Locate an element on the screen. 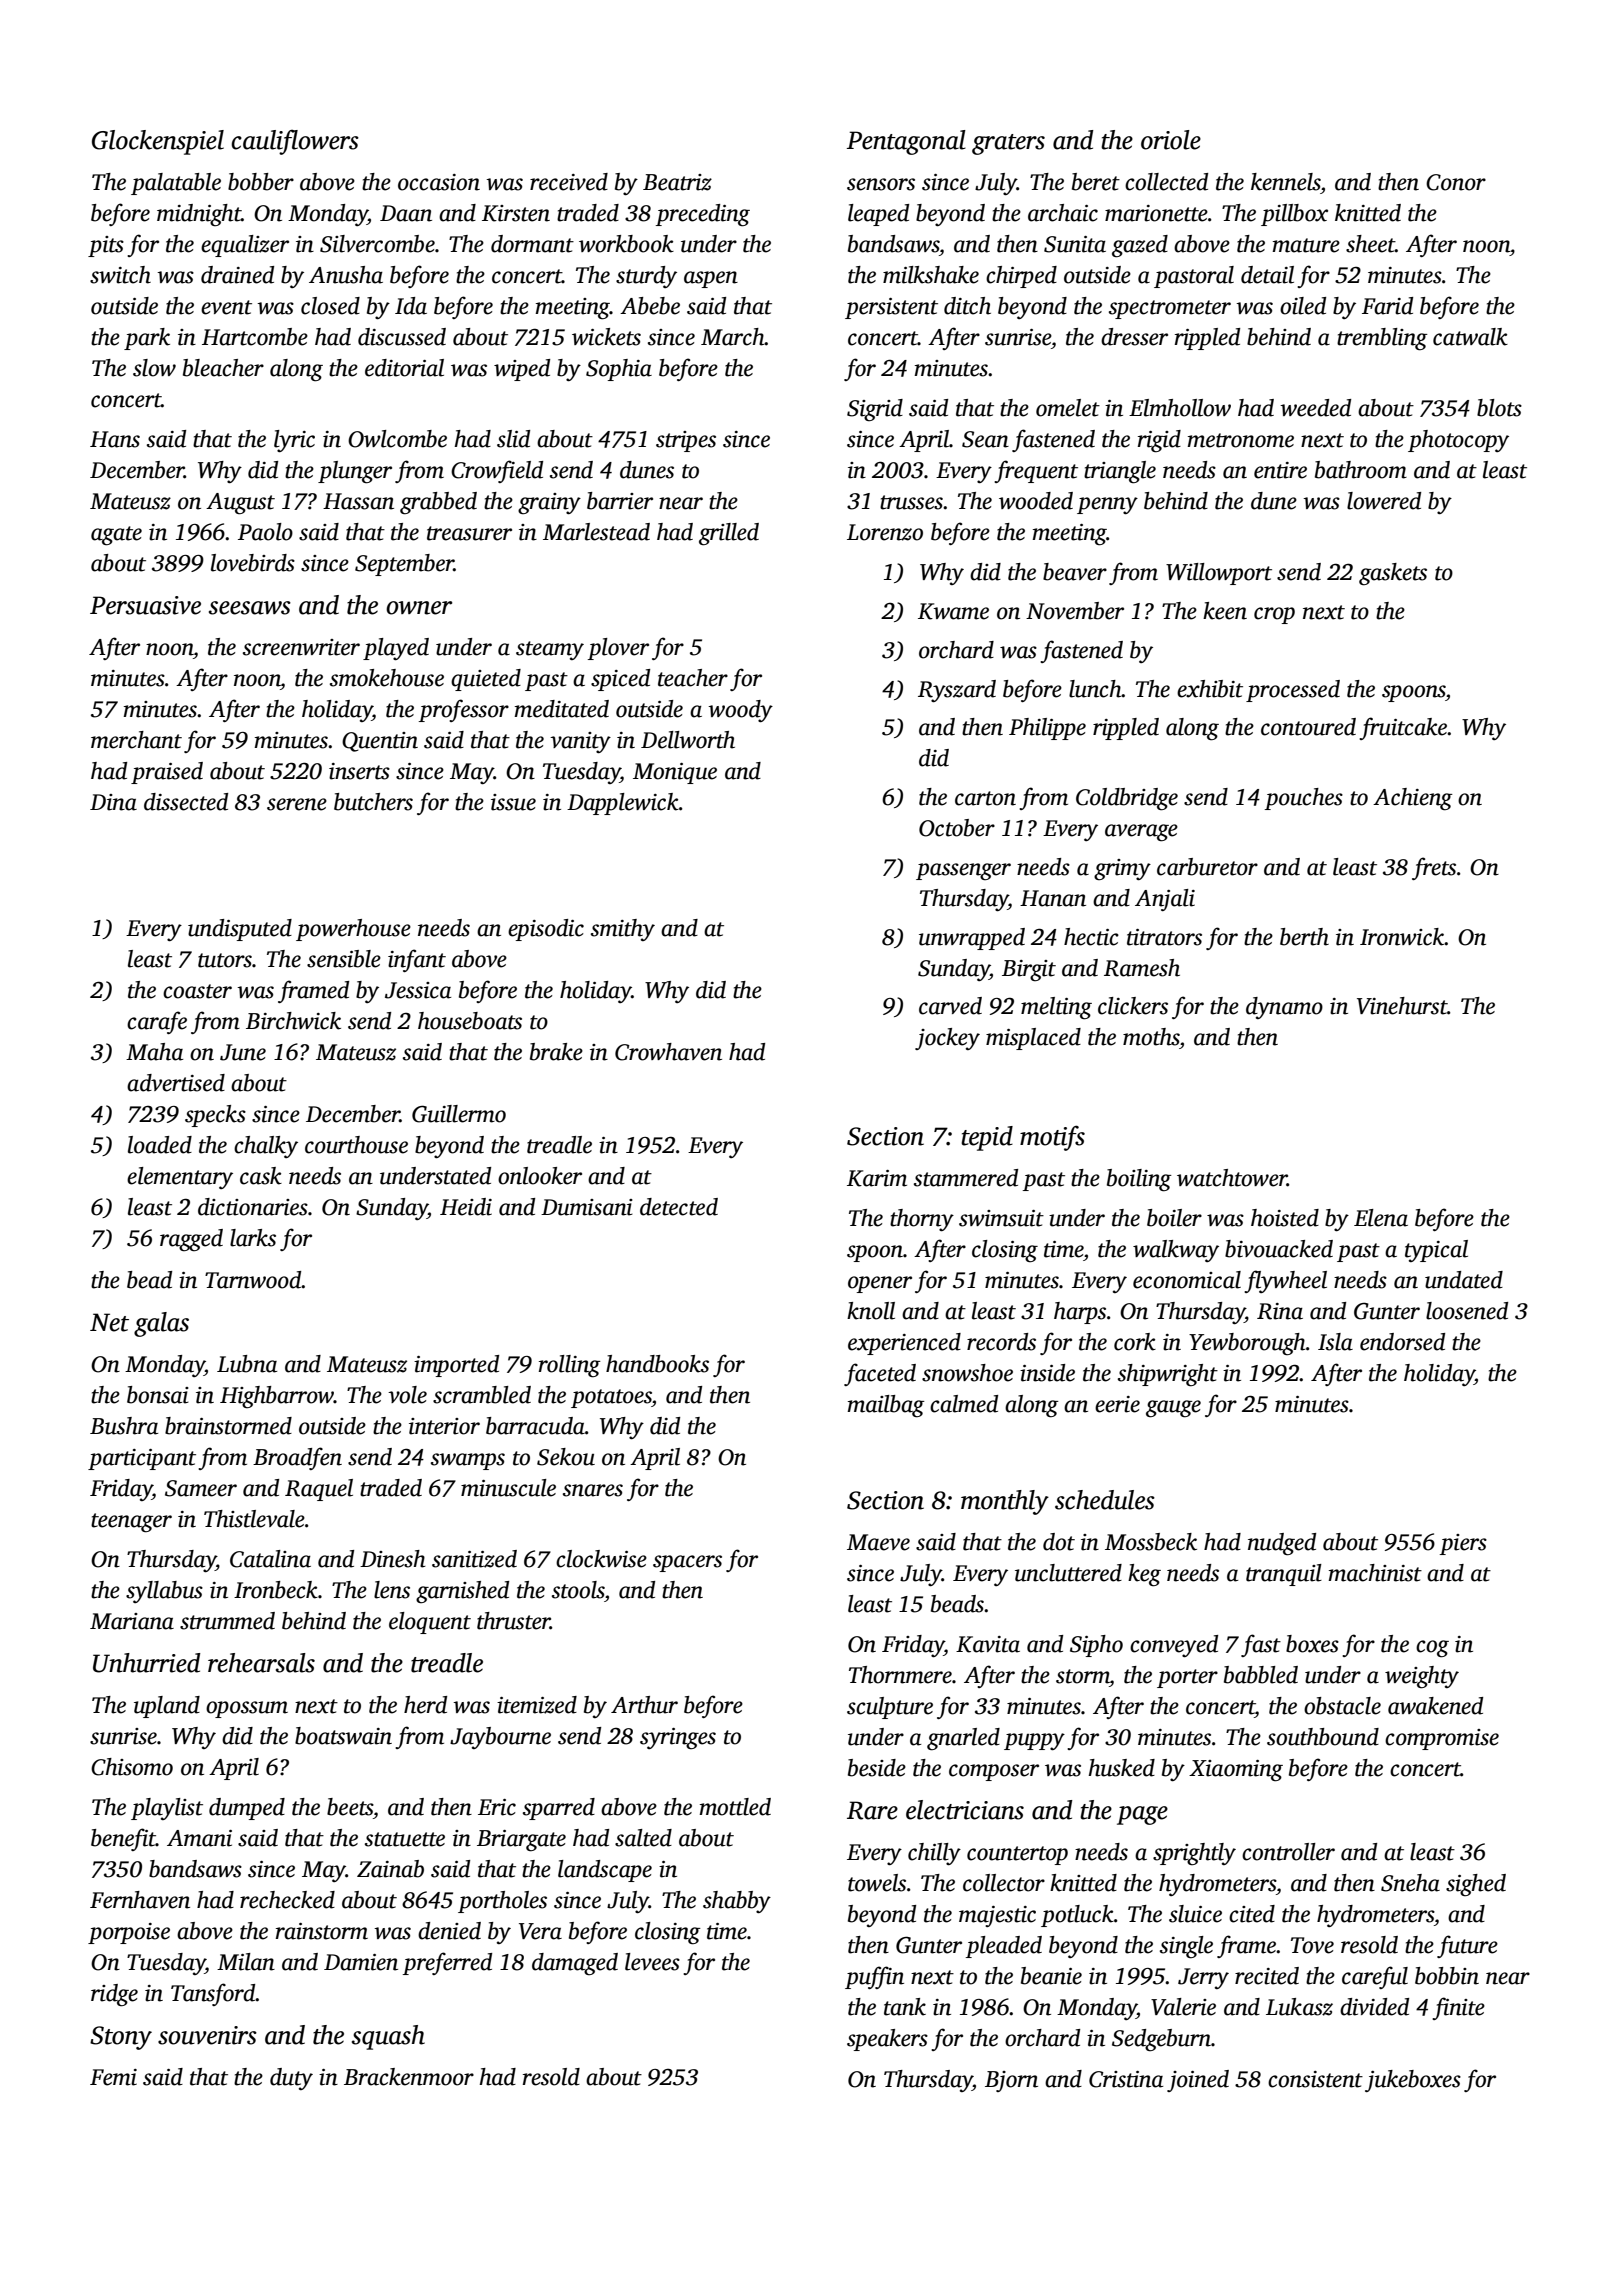 The image size is (1620, 2292). detected is located at coordinates (679, 1207).
